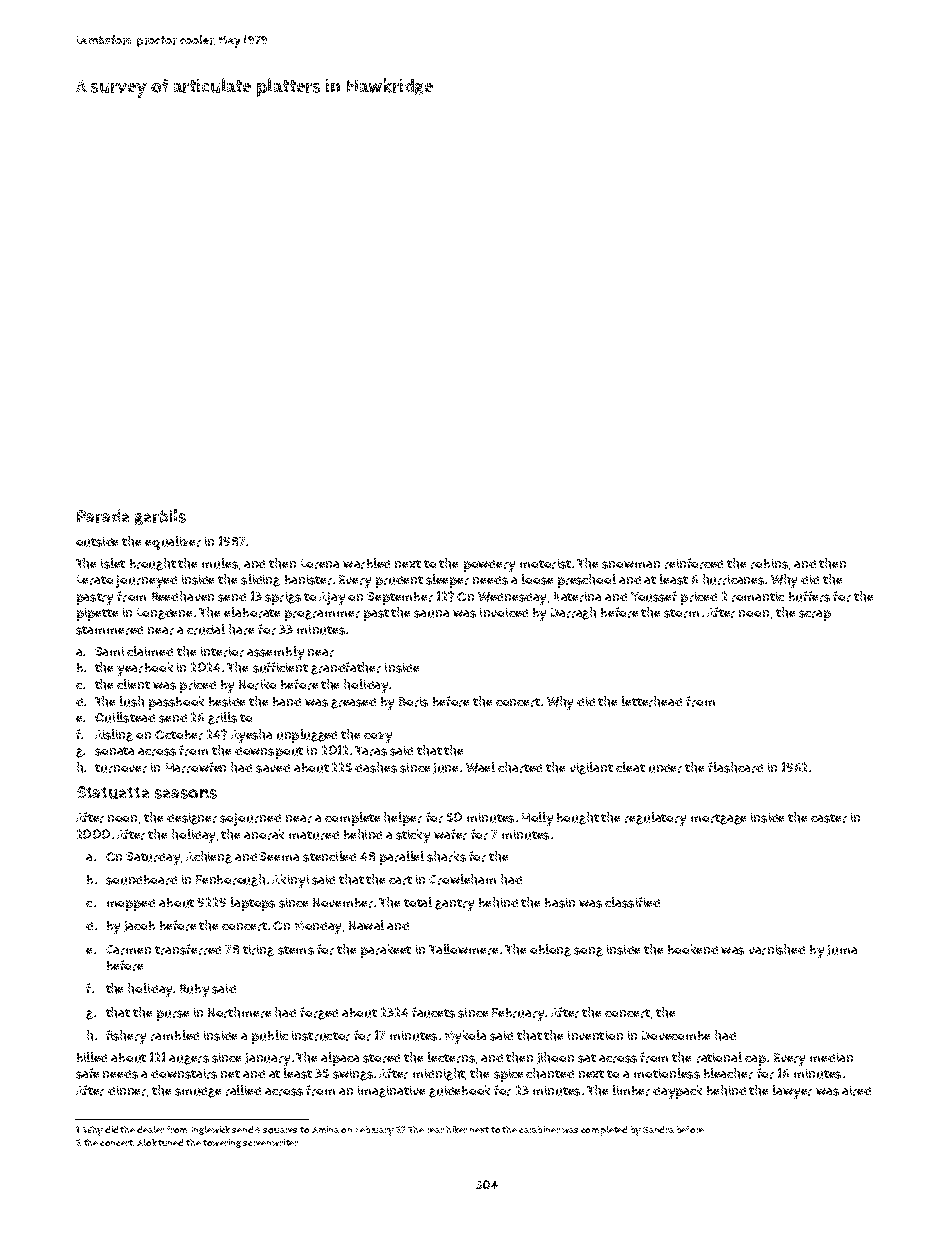  Describe the element at coordinates (273, 768) in the image. I see `saved` at that location.
